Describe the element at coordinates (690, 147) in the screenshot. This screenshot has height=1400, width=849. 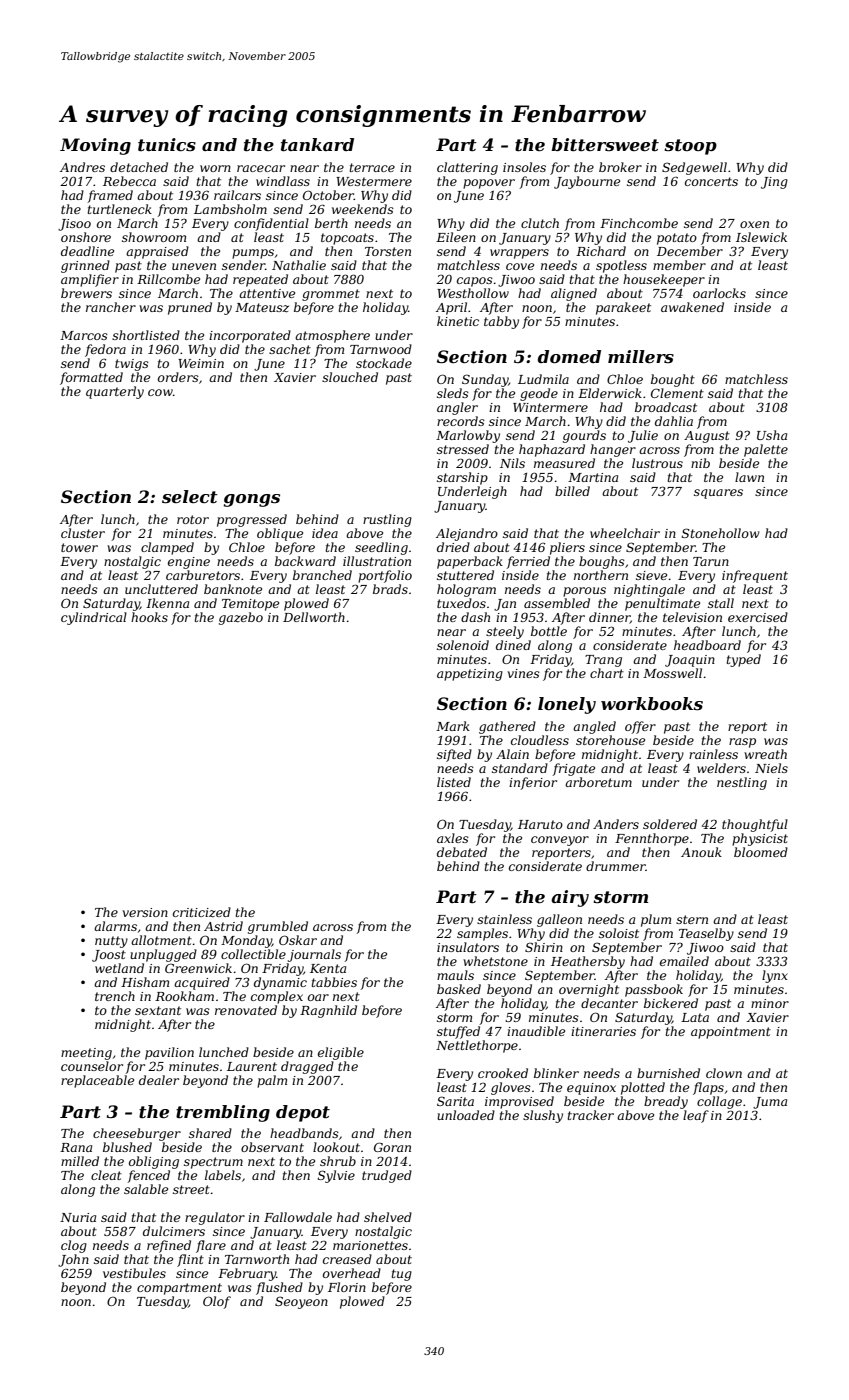
I see `stoop` at that location.
